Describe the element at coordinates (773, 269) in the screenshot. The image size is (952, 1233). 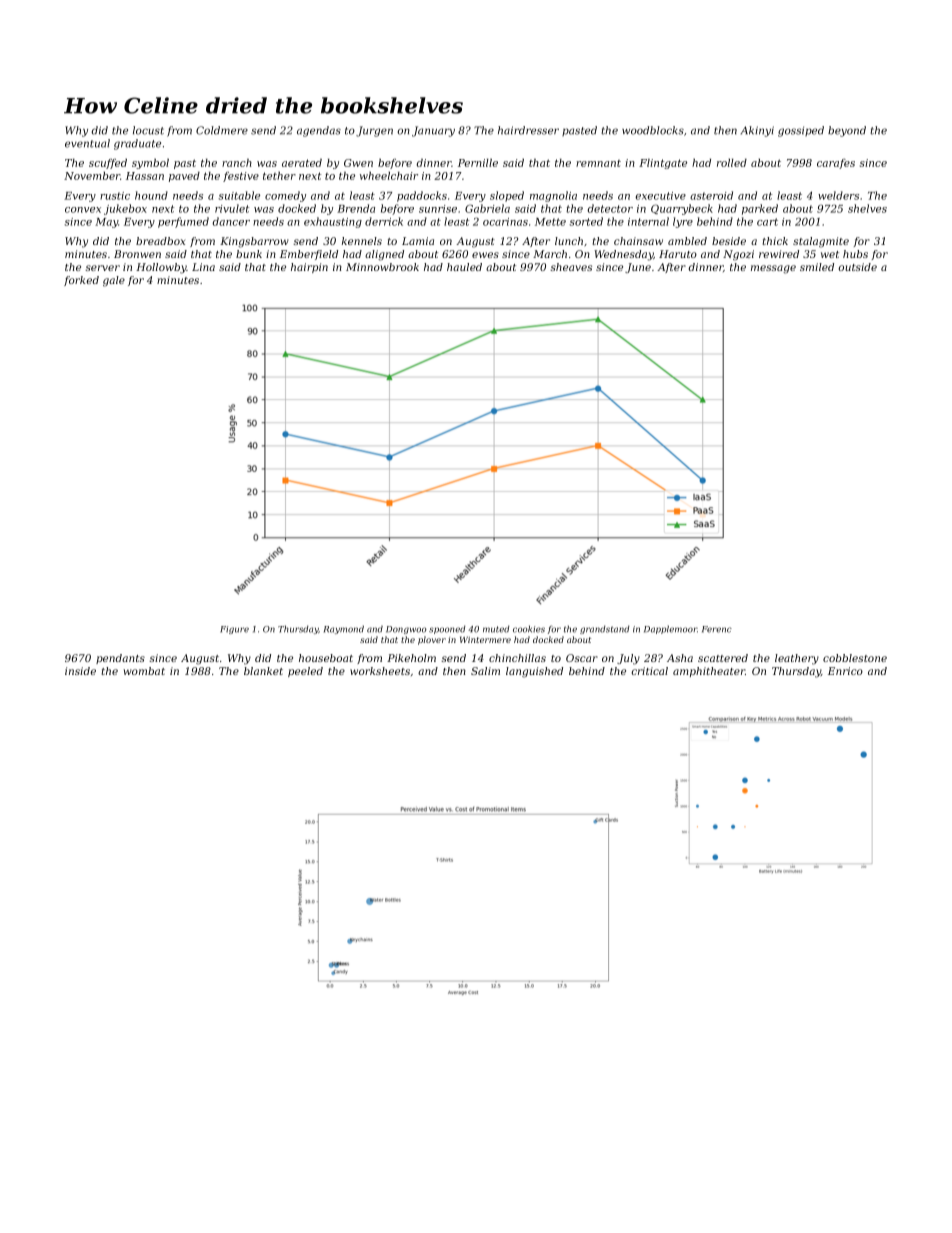
I see `message` at that location.
